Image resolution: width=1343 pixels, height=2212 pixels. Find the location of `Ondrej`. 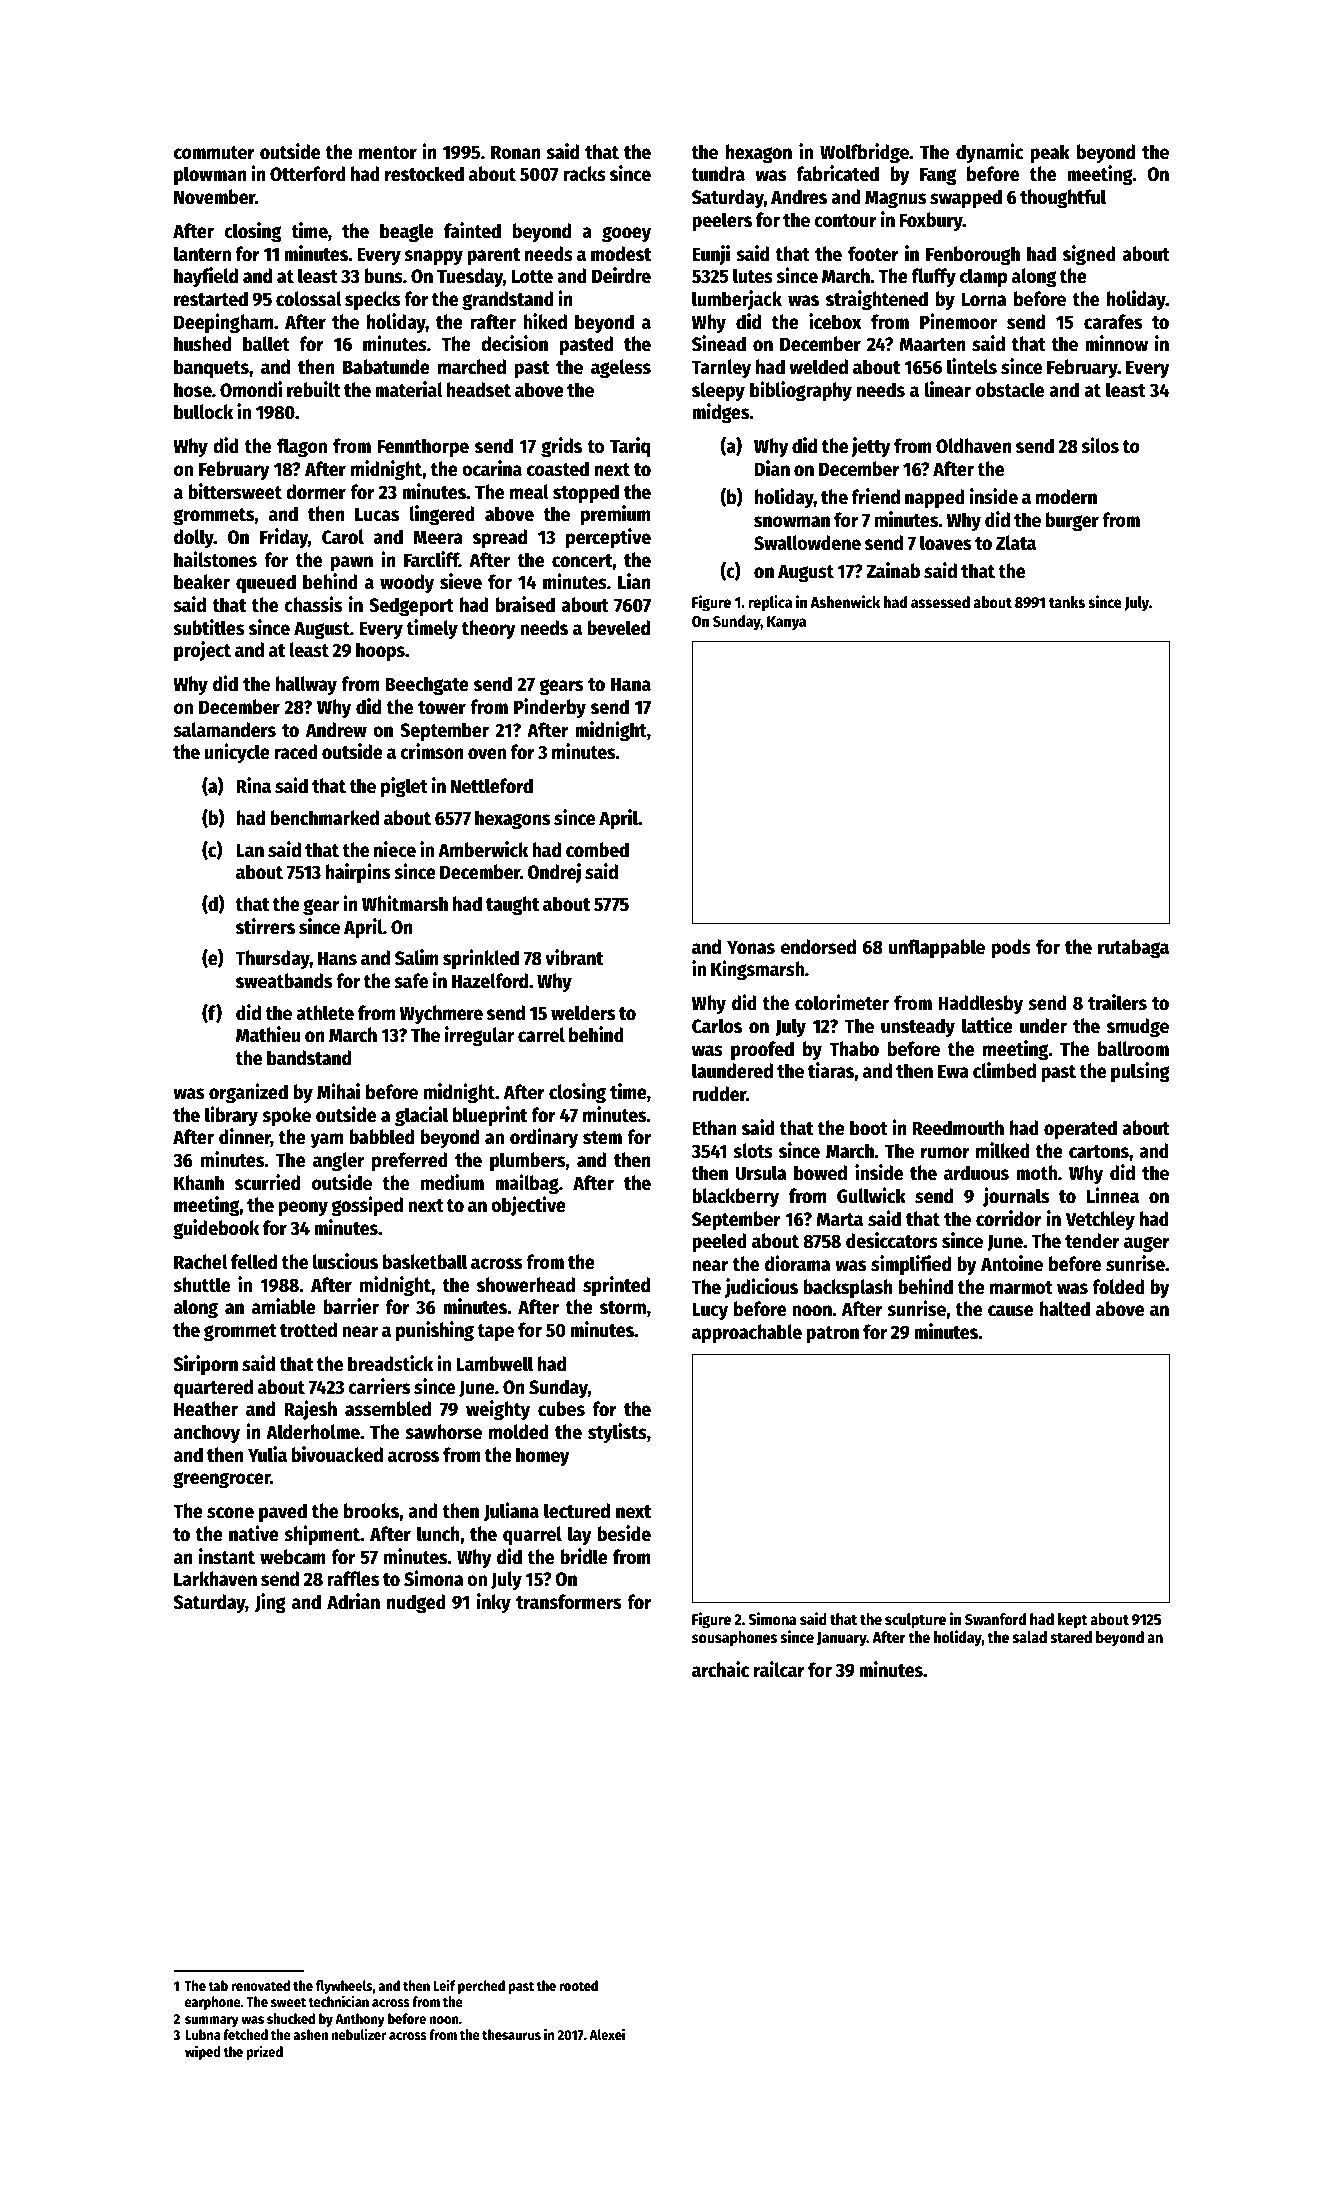

Ondrej is located at coordinates (554, 873).
